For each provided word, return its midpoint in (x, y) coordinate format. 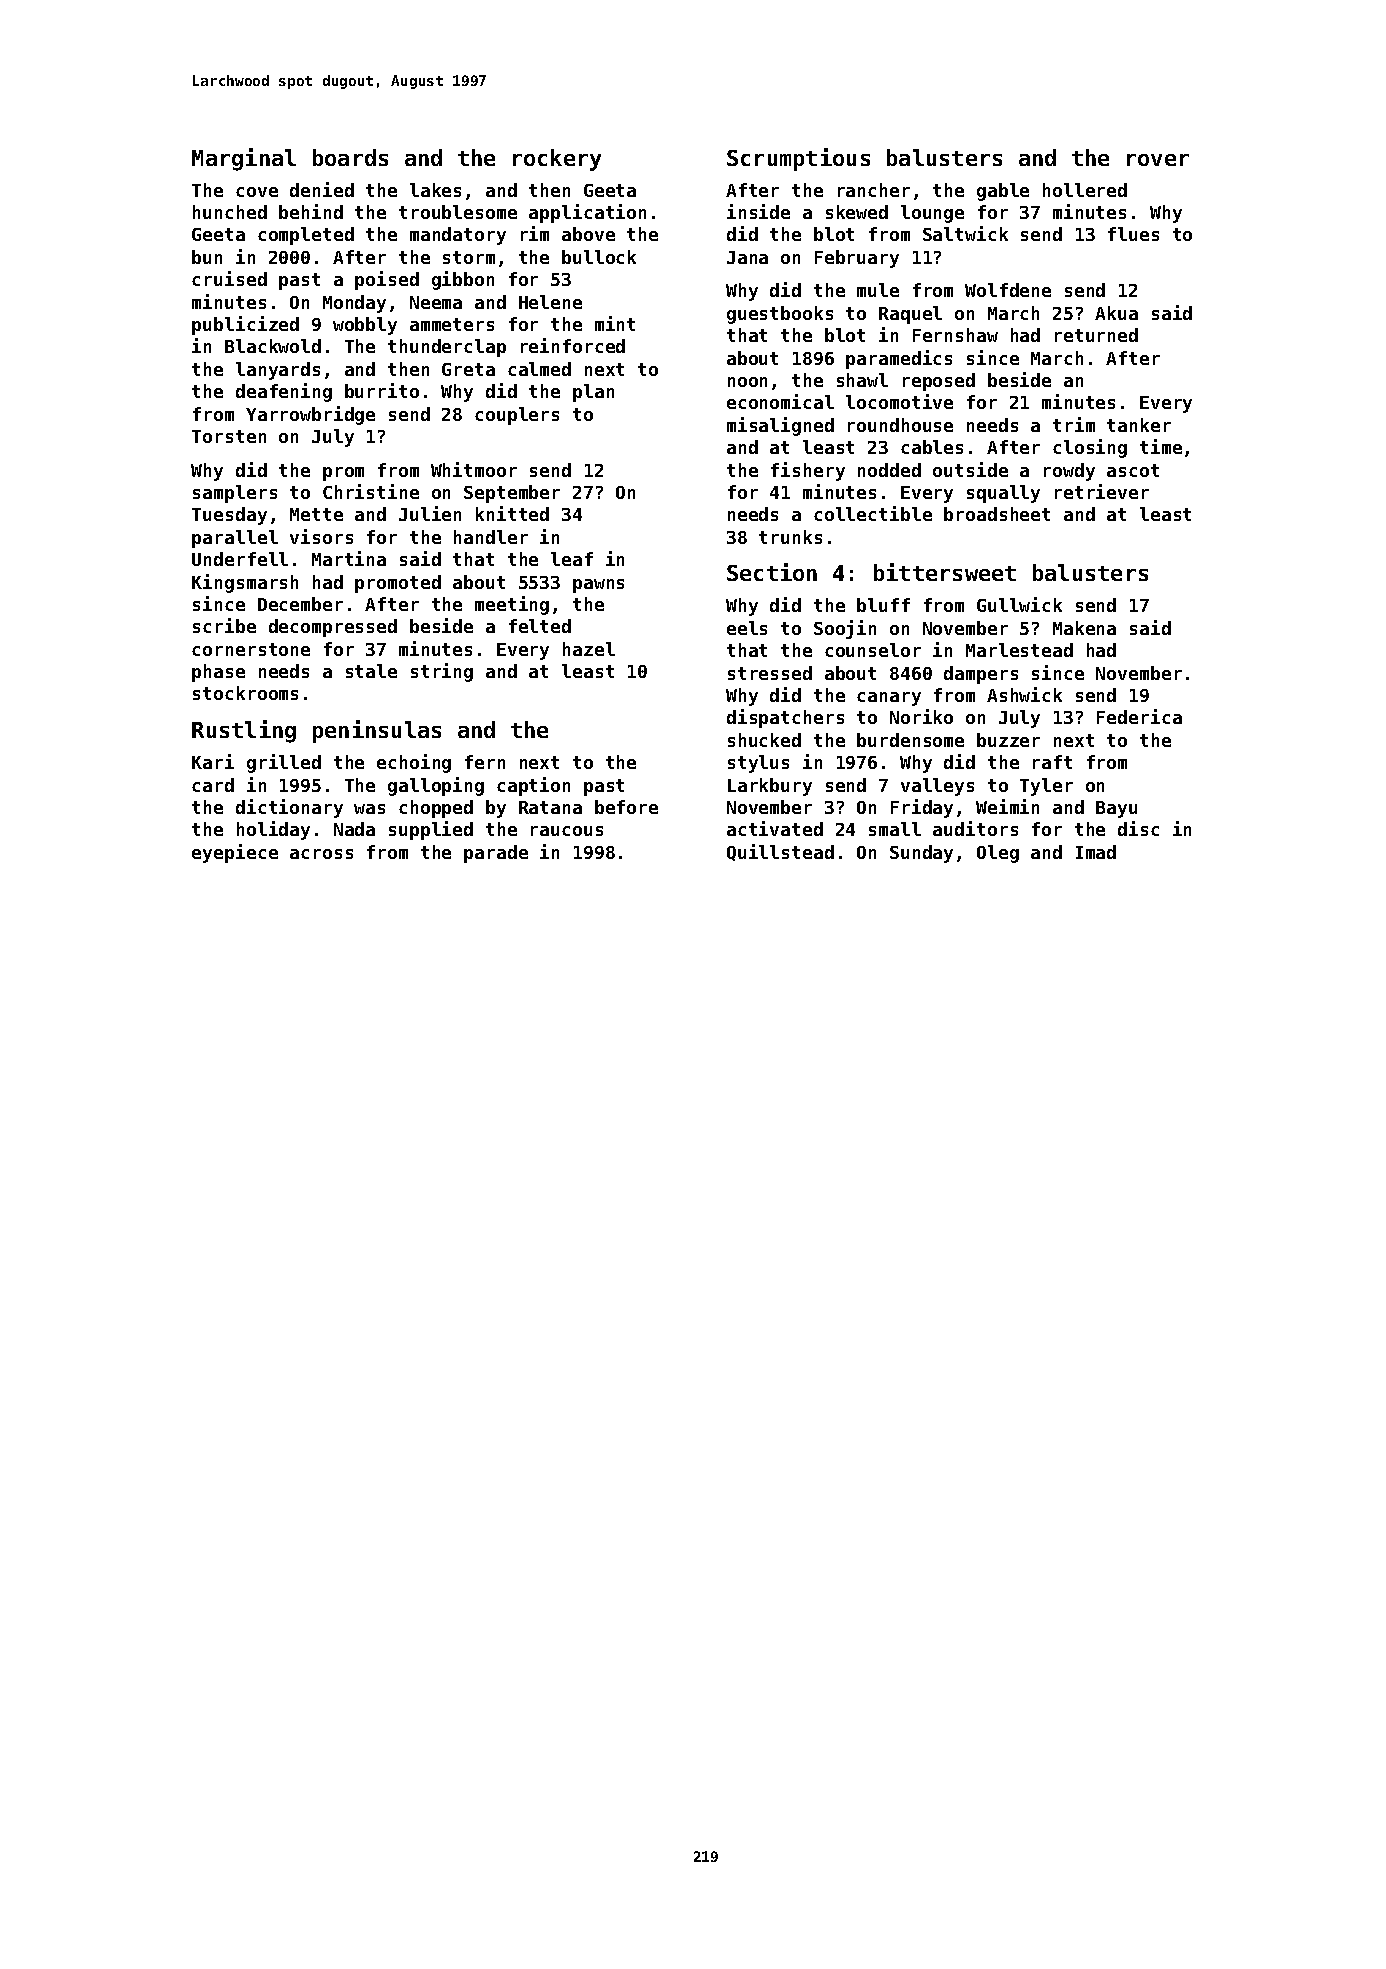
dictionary (289, 808)
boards (350, 157)
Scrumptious (798, 159)
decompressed (333, 628)
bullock (599, 257)
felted (540, 626)
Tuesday (229, 516)
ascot (1133, 470)
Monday (354, 304)
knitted (512, 513)
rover (1158, 160)
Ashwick (1024, 694)
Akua (1116, 313)
